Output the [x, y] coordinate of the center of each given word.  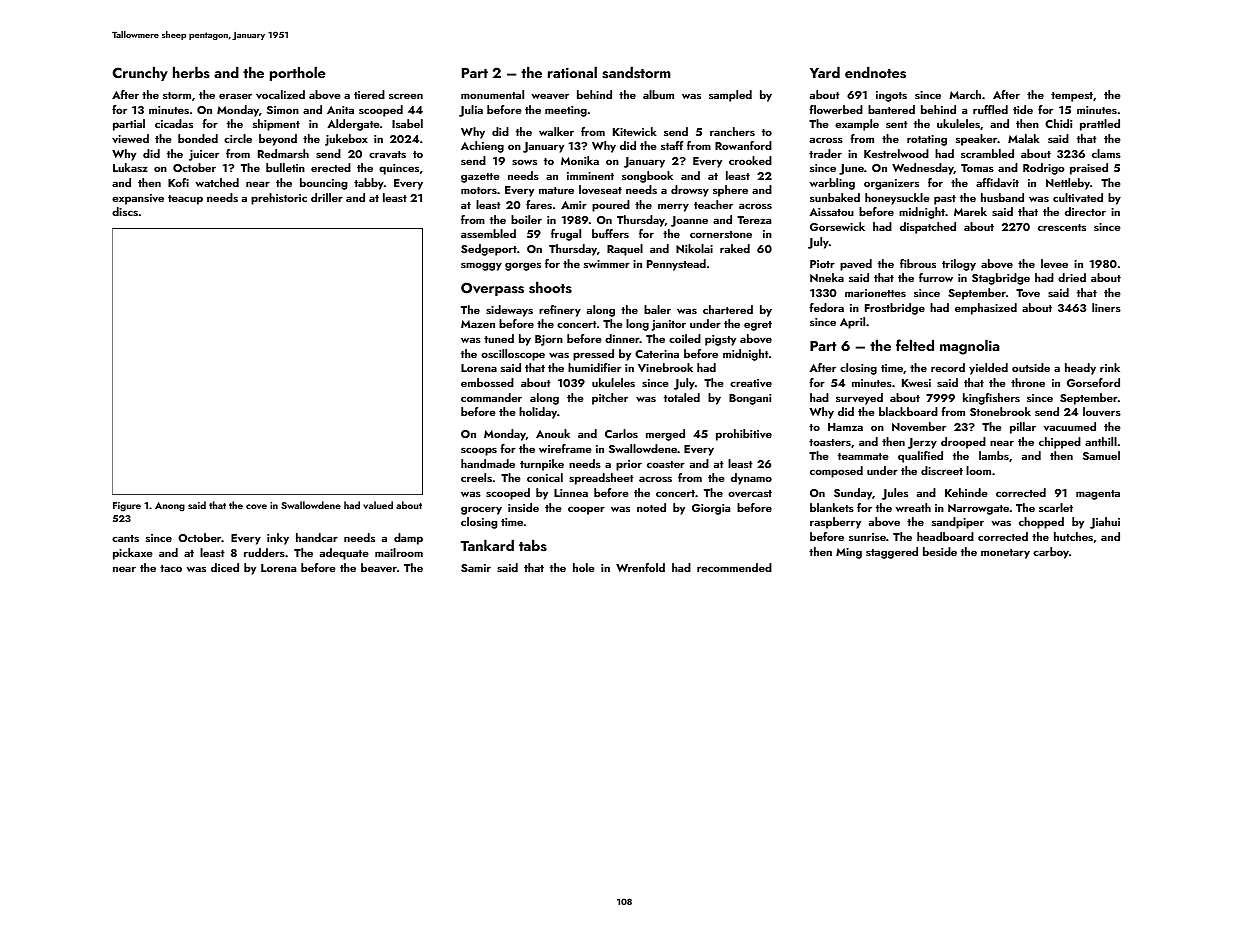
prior [629, 465]
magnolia [970, 347]
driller [327, 197]
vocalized [280, 94]
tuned [499, 338]
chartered [728, 309]
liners [1106, 307]
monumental [492, 94]
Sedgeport [489, 250]
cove [256, 506]
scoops [479, 451]
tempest [1072, 97]
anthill [1101, 441]
